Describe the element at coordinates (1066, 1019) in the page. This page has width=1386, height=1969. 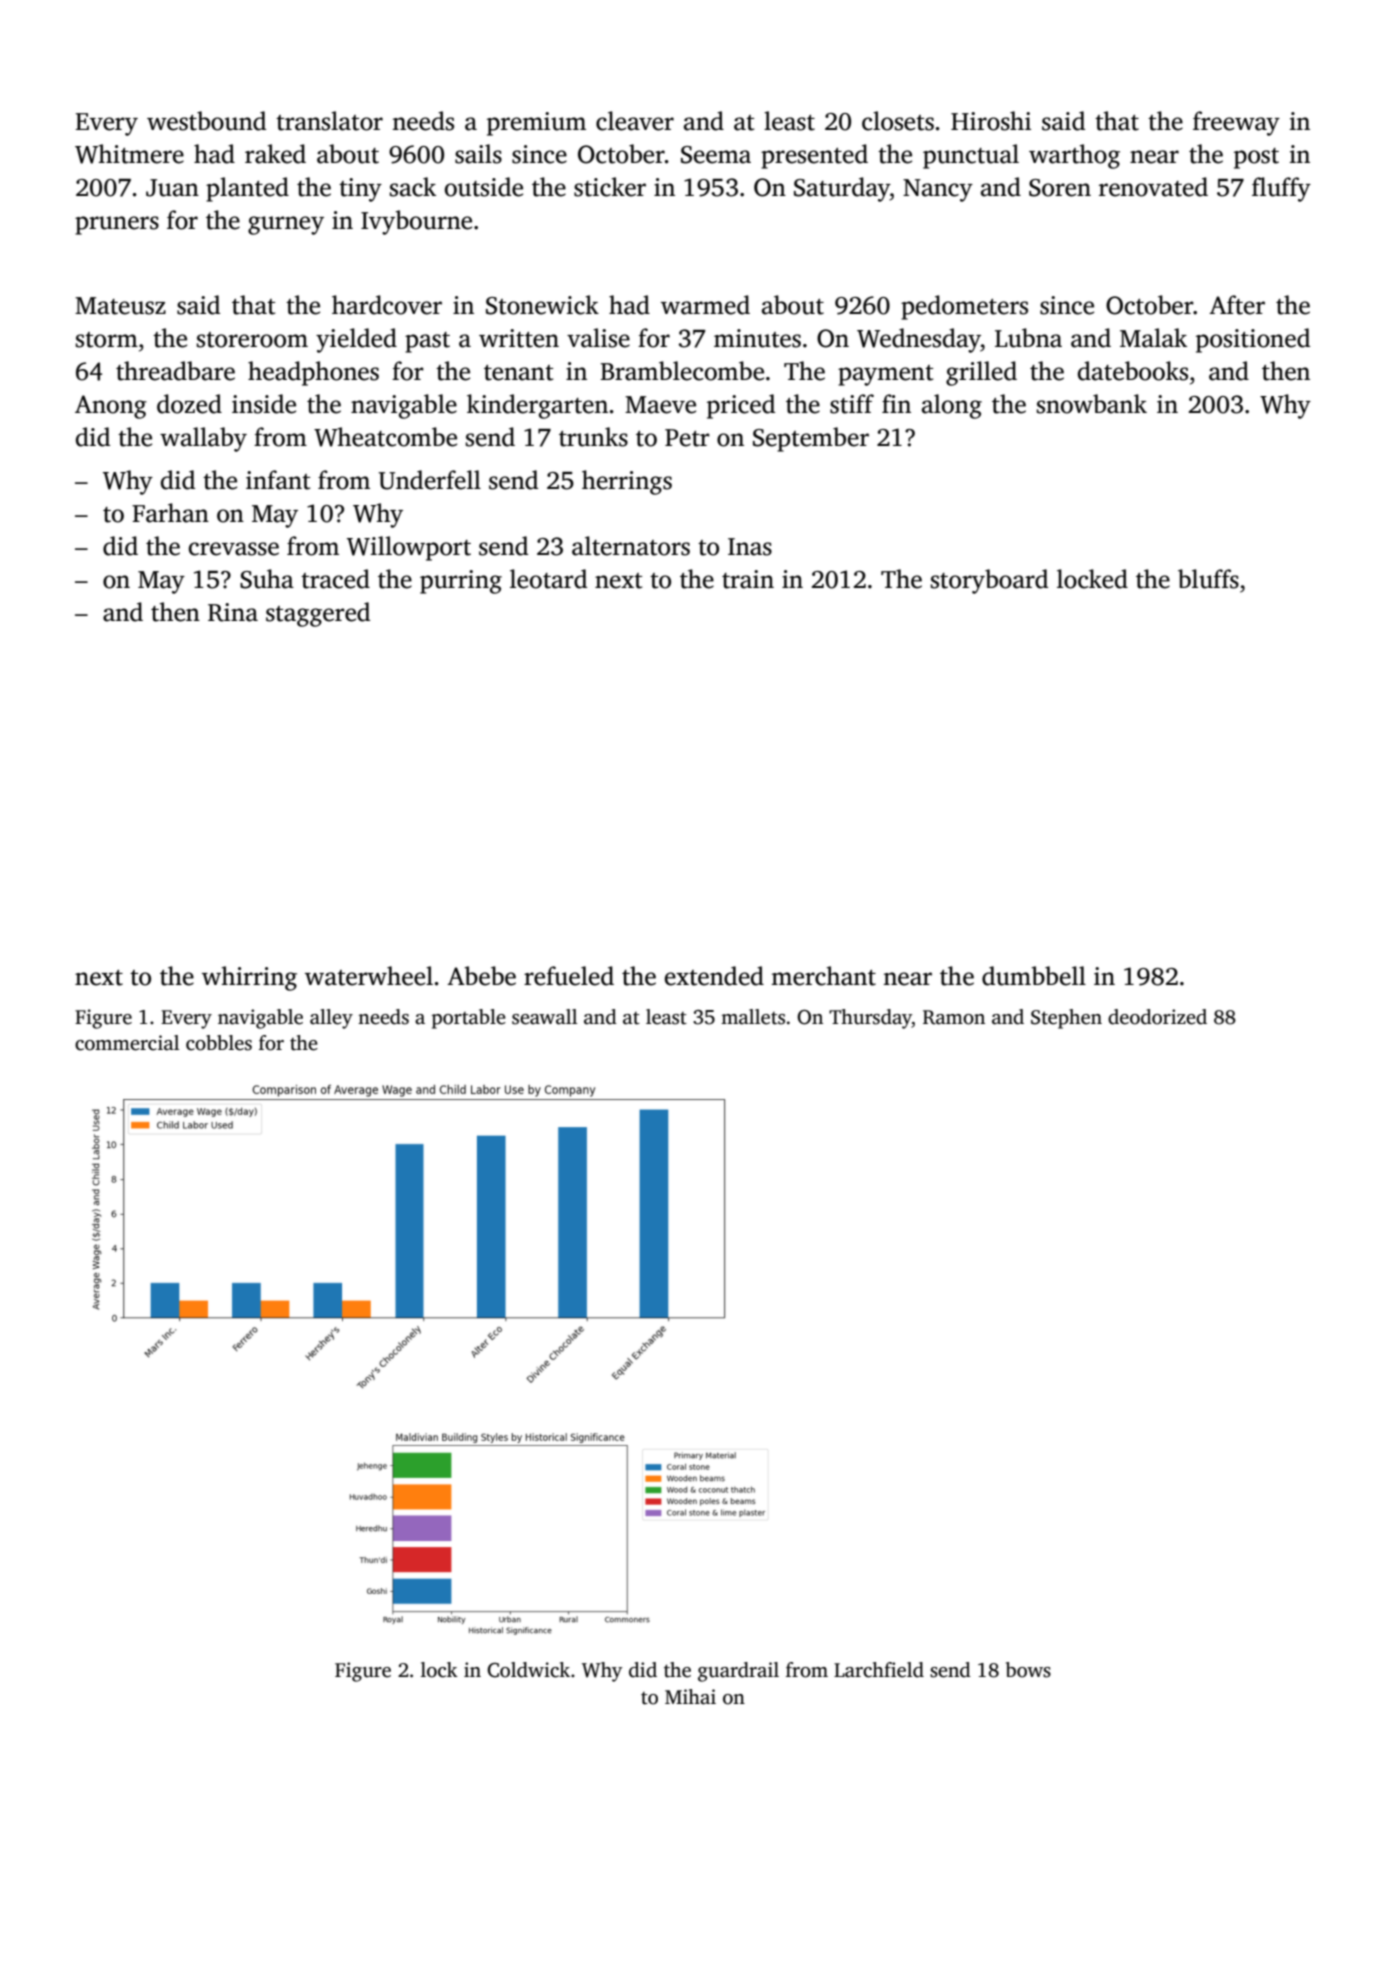
I see `Stephen` at that location.
